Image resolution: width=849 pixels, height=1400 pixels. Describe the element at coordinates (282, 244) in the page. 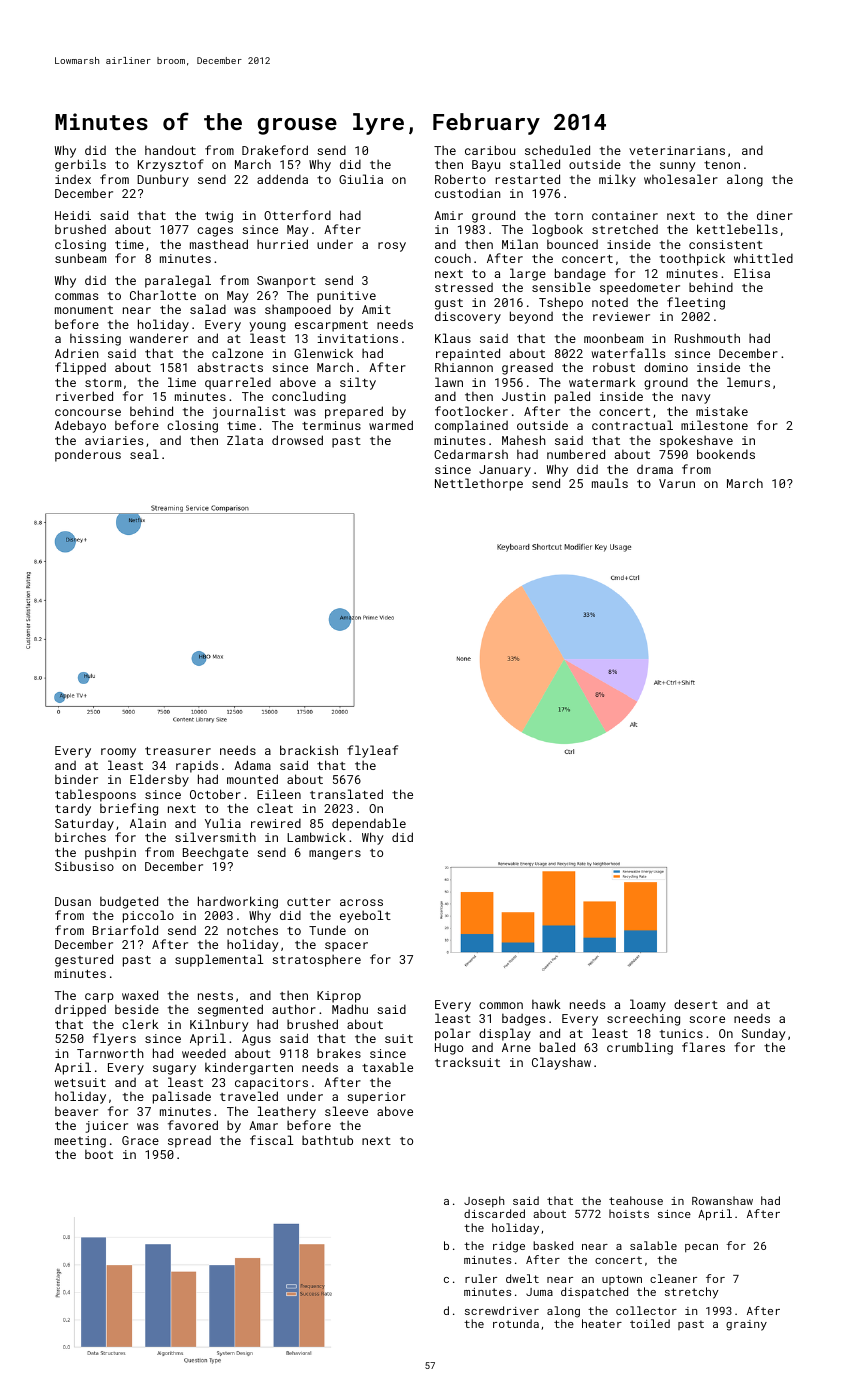

I see `hurried` at that location.
